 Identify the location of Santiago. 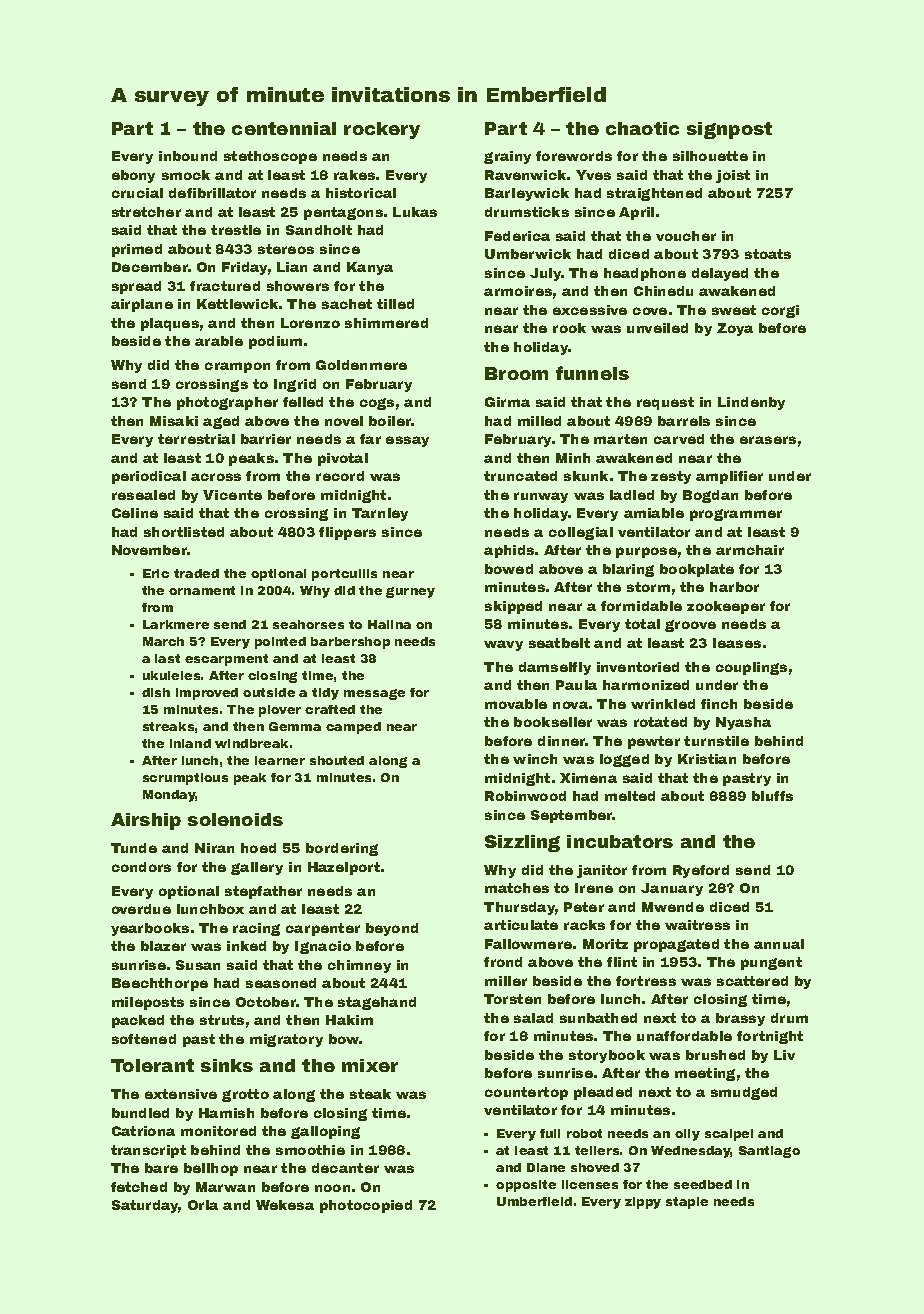
(769, 1152).
